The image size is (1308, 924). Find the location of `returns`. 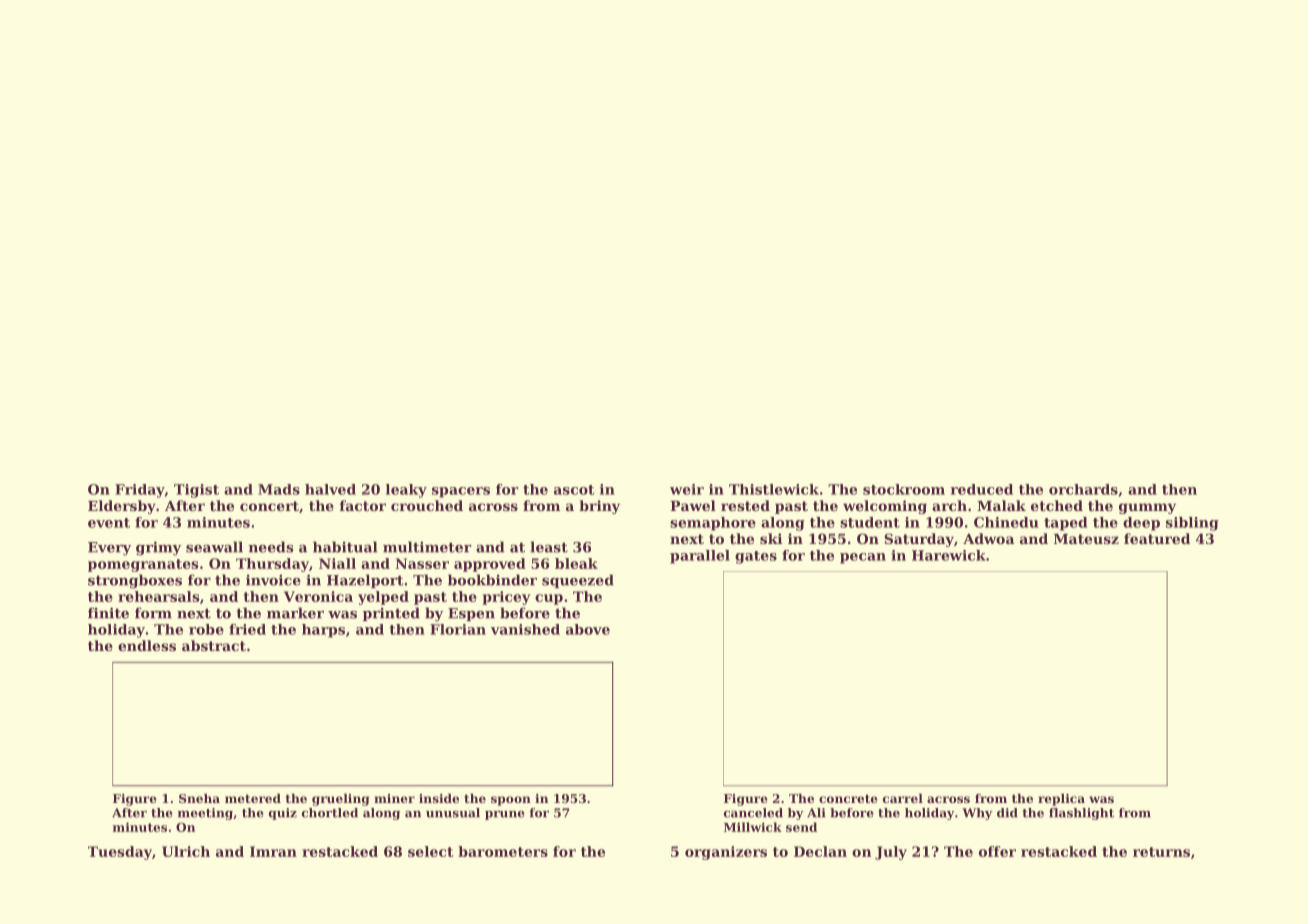

returns is located at coordinates (1161, 852).
